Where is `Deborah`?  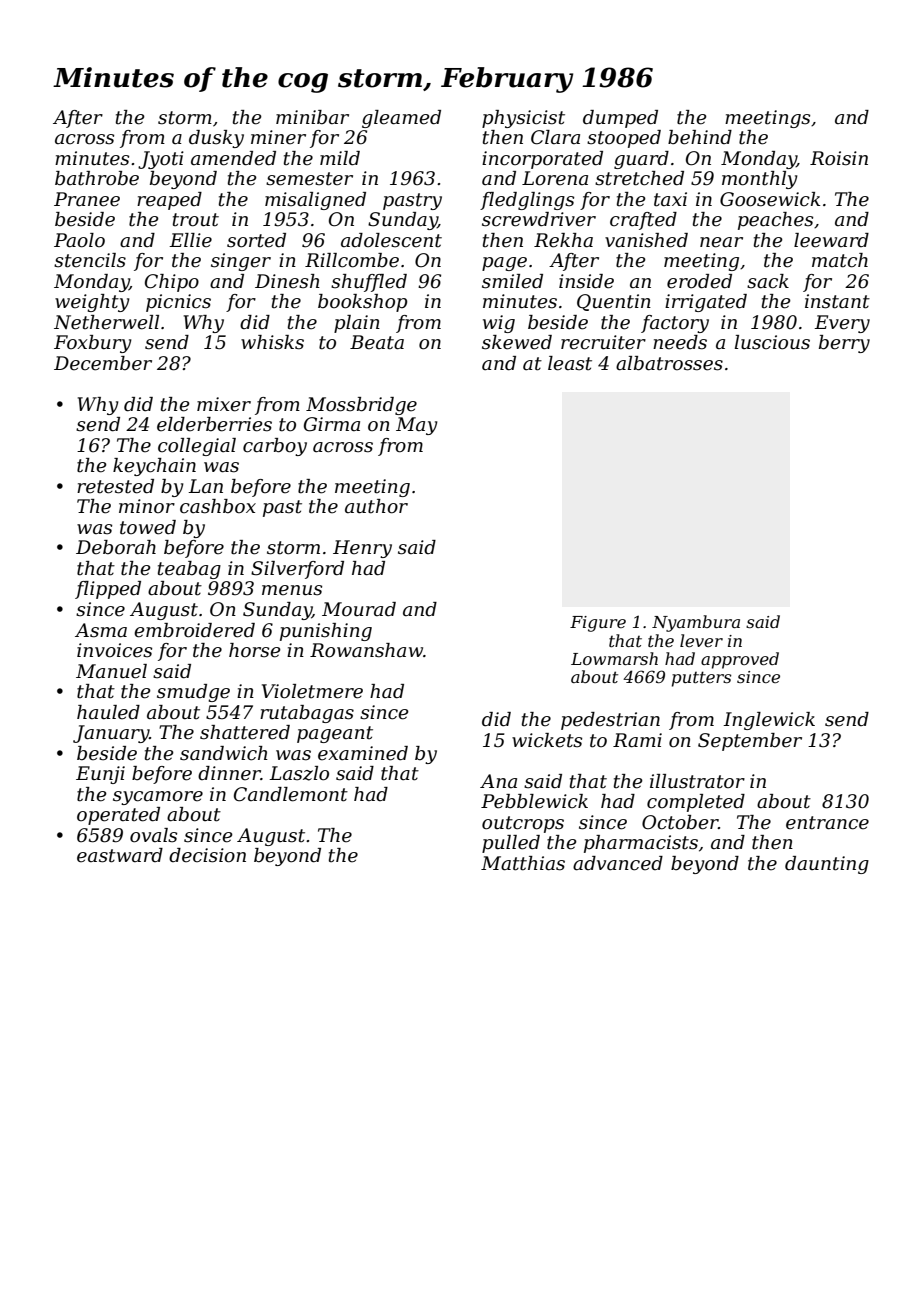 Deborah is located at coordinates (116, 547).
